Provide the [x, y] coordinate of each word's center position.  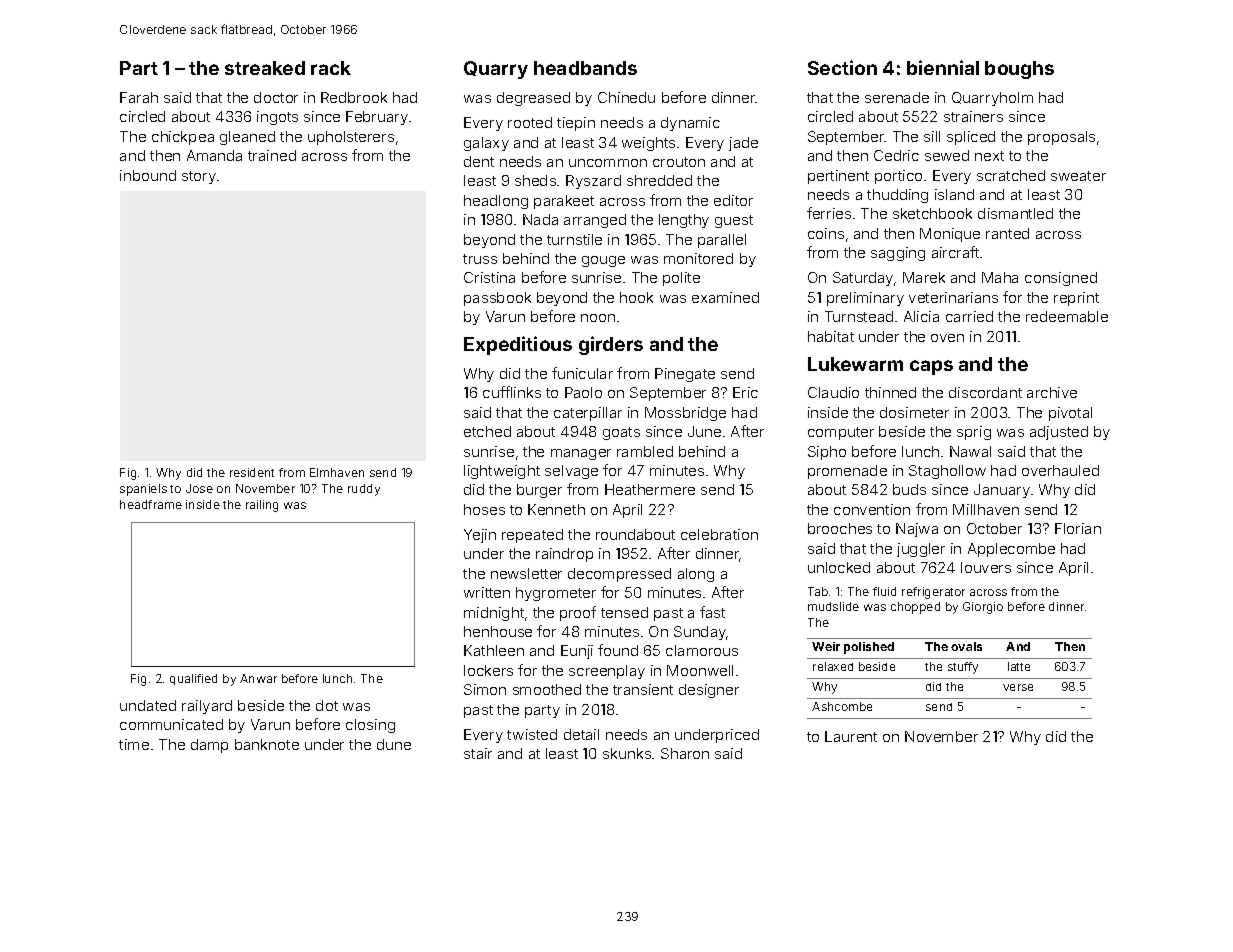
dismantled [1015, 213]
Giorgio [983, 608]
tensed [624, 612]
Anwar [258, 678]
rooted [530, 122]
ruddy [364, 490]
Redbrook [354, 97]
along [696, 575]
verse [1018, 687]
